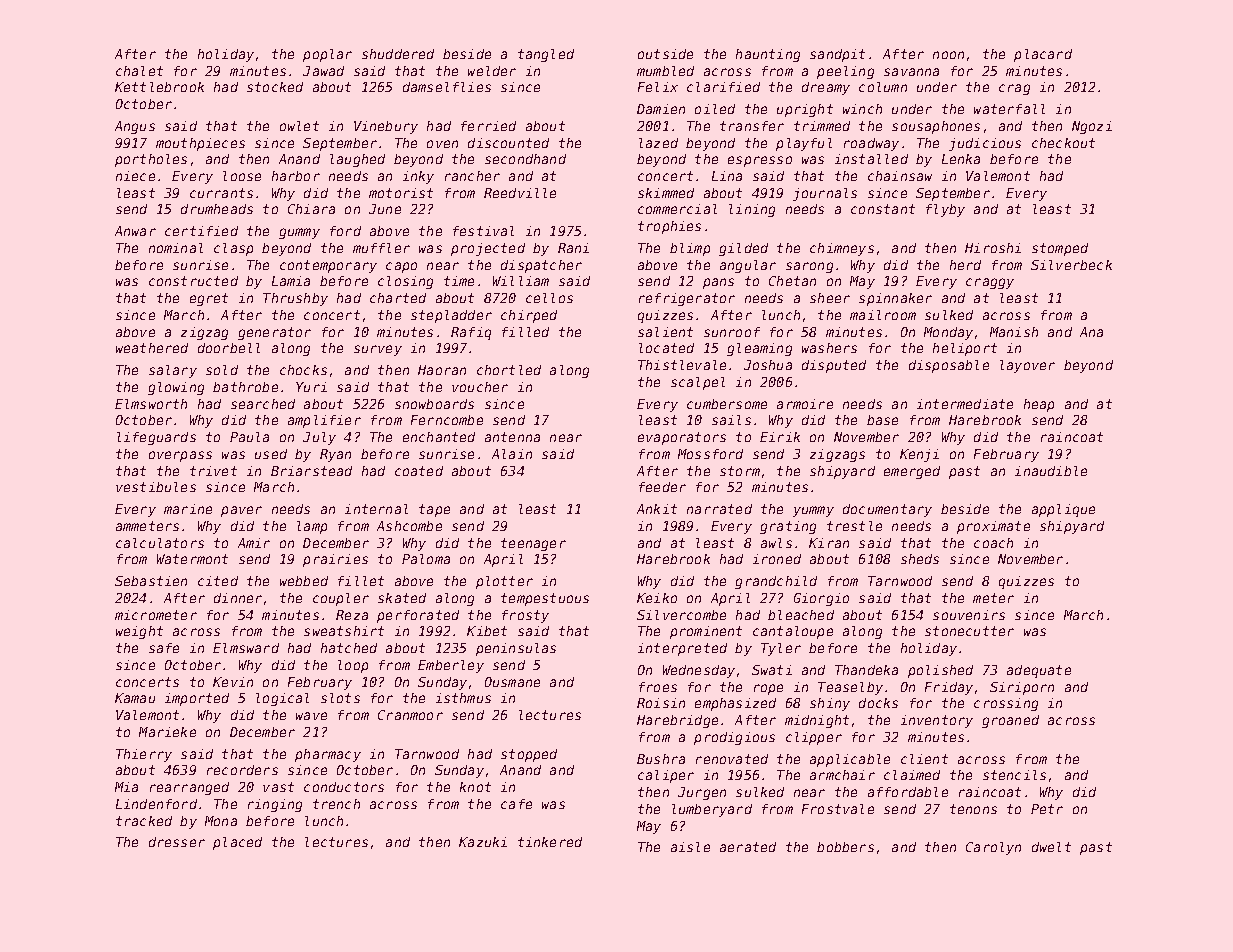 The height and width of the screenshot is (952, 1233). What do you see at coordinates (312, 527) in the screenshot?
I see `lamp` at bounding box center [312, 527].
